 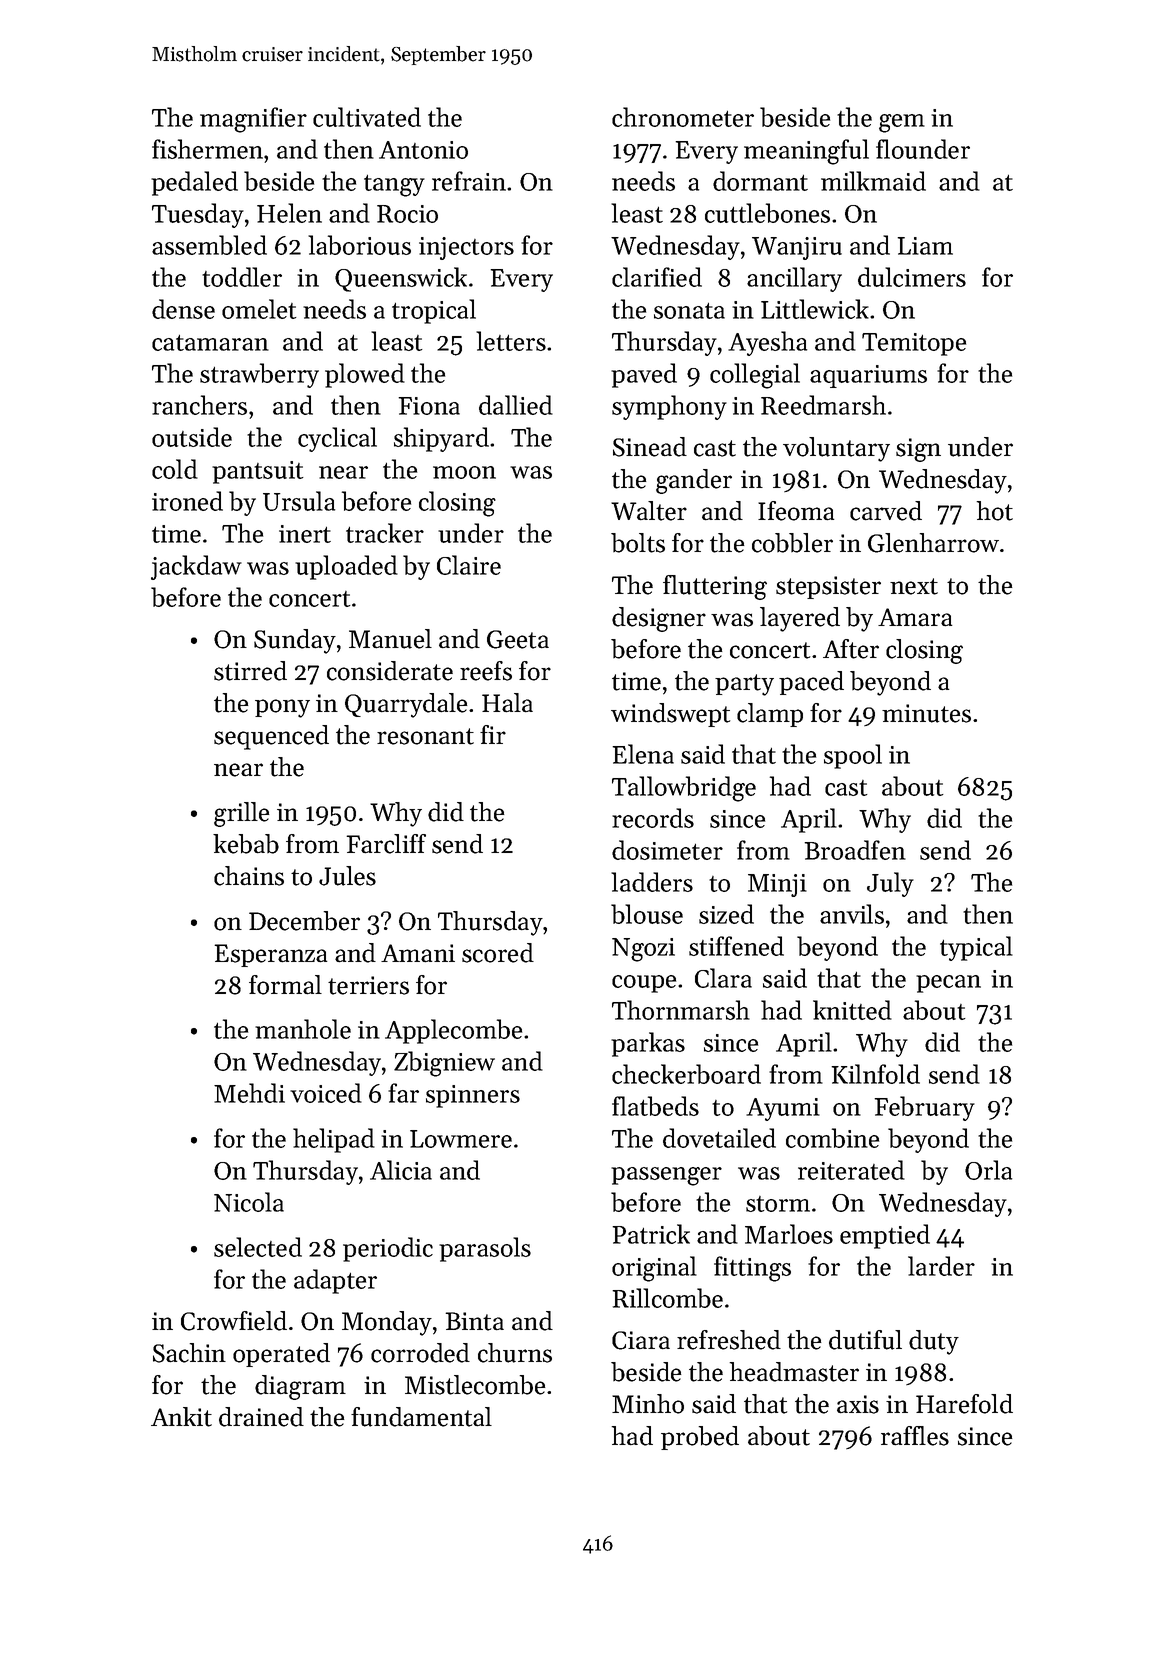 What do you see at coordinates (902, 123) in the screenshot?
I see `gem` at bounding box center [902, 123].
